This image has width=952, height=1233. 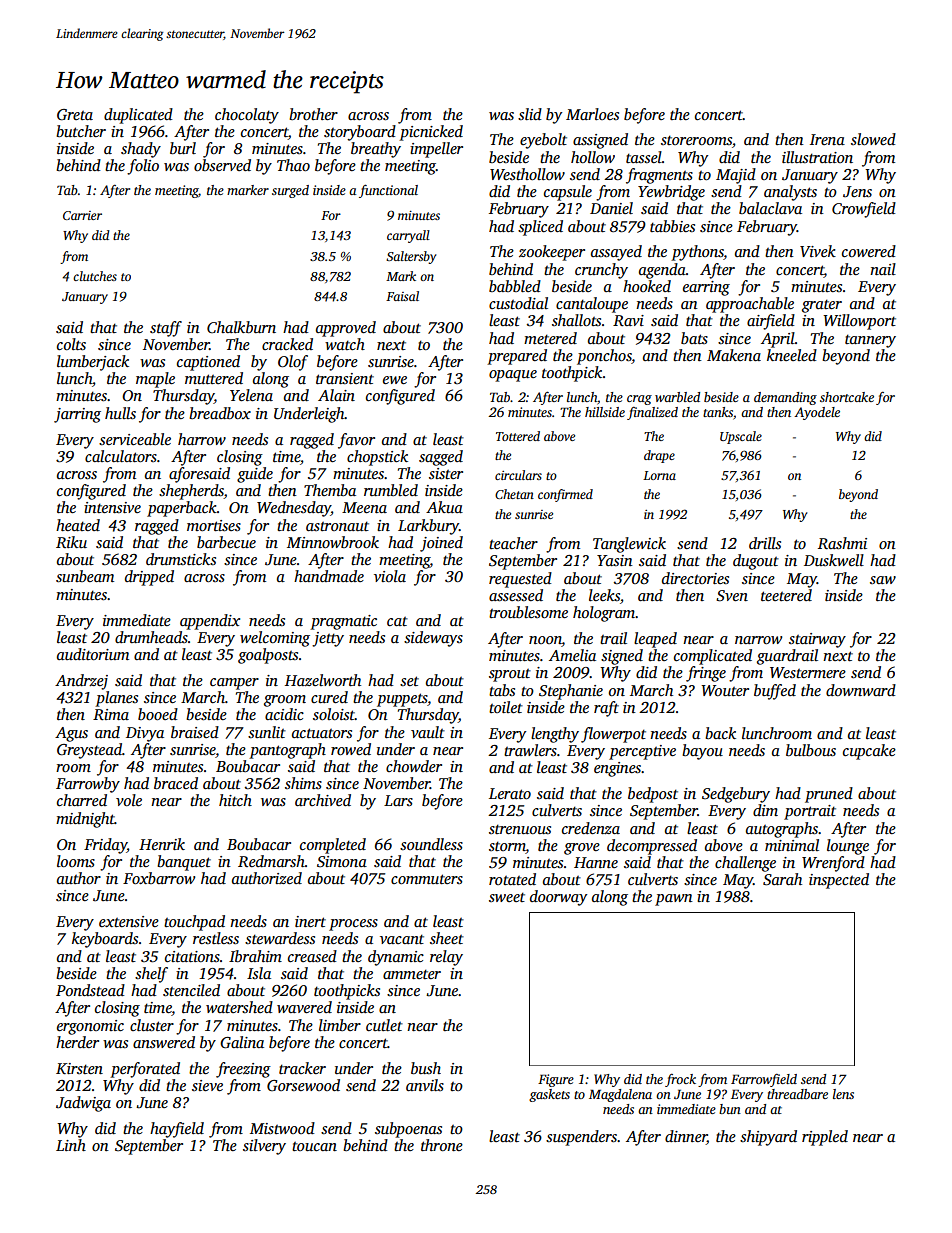 What do you see at coordinates (873, 139) in the image?
I see `slowed` at bounding box center [873, 139].
